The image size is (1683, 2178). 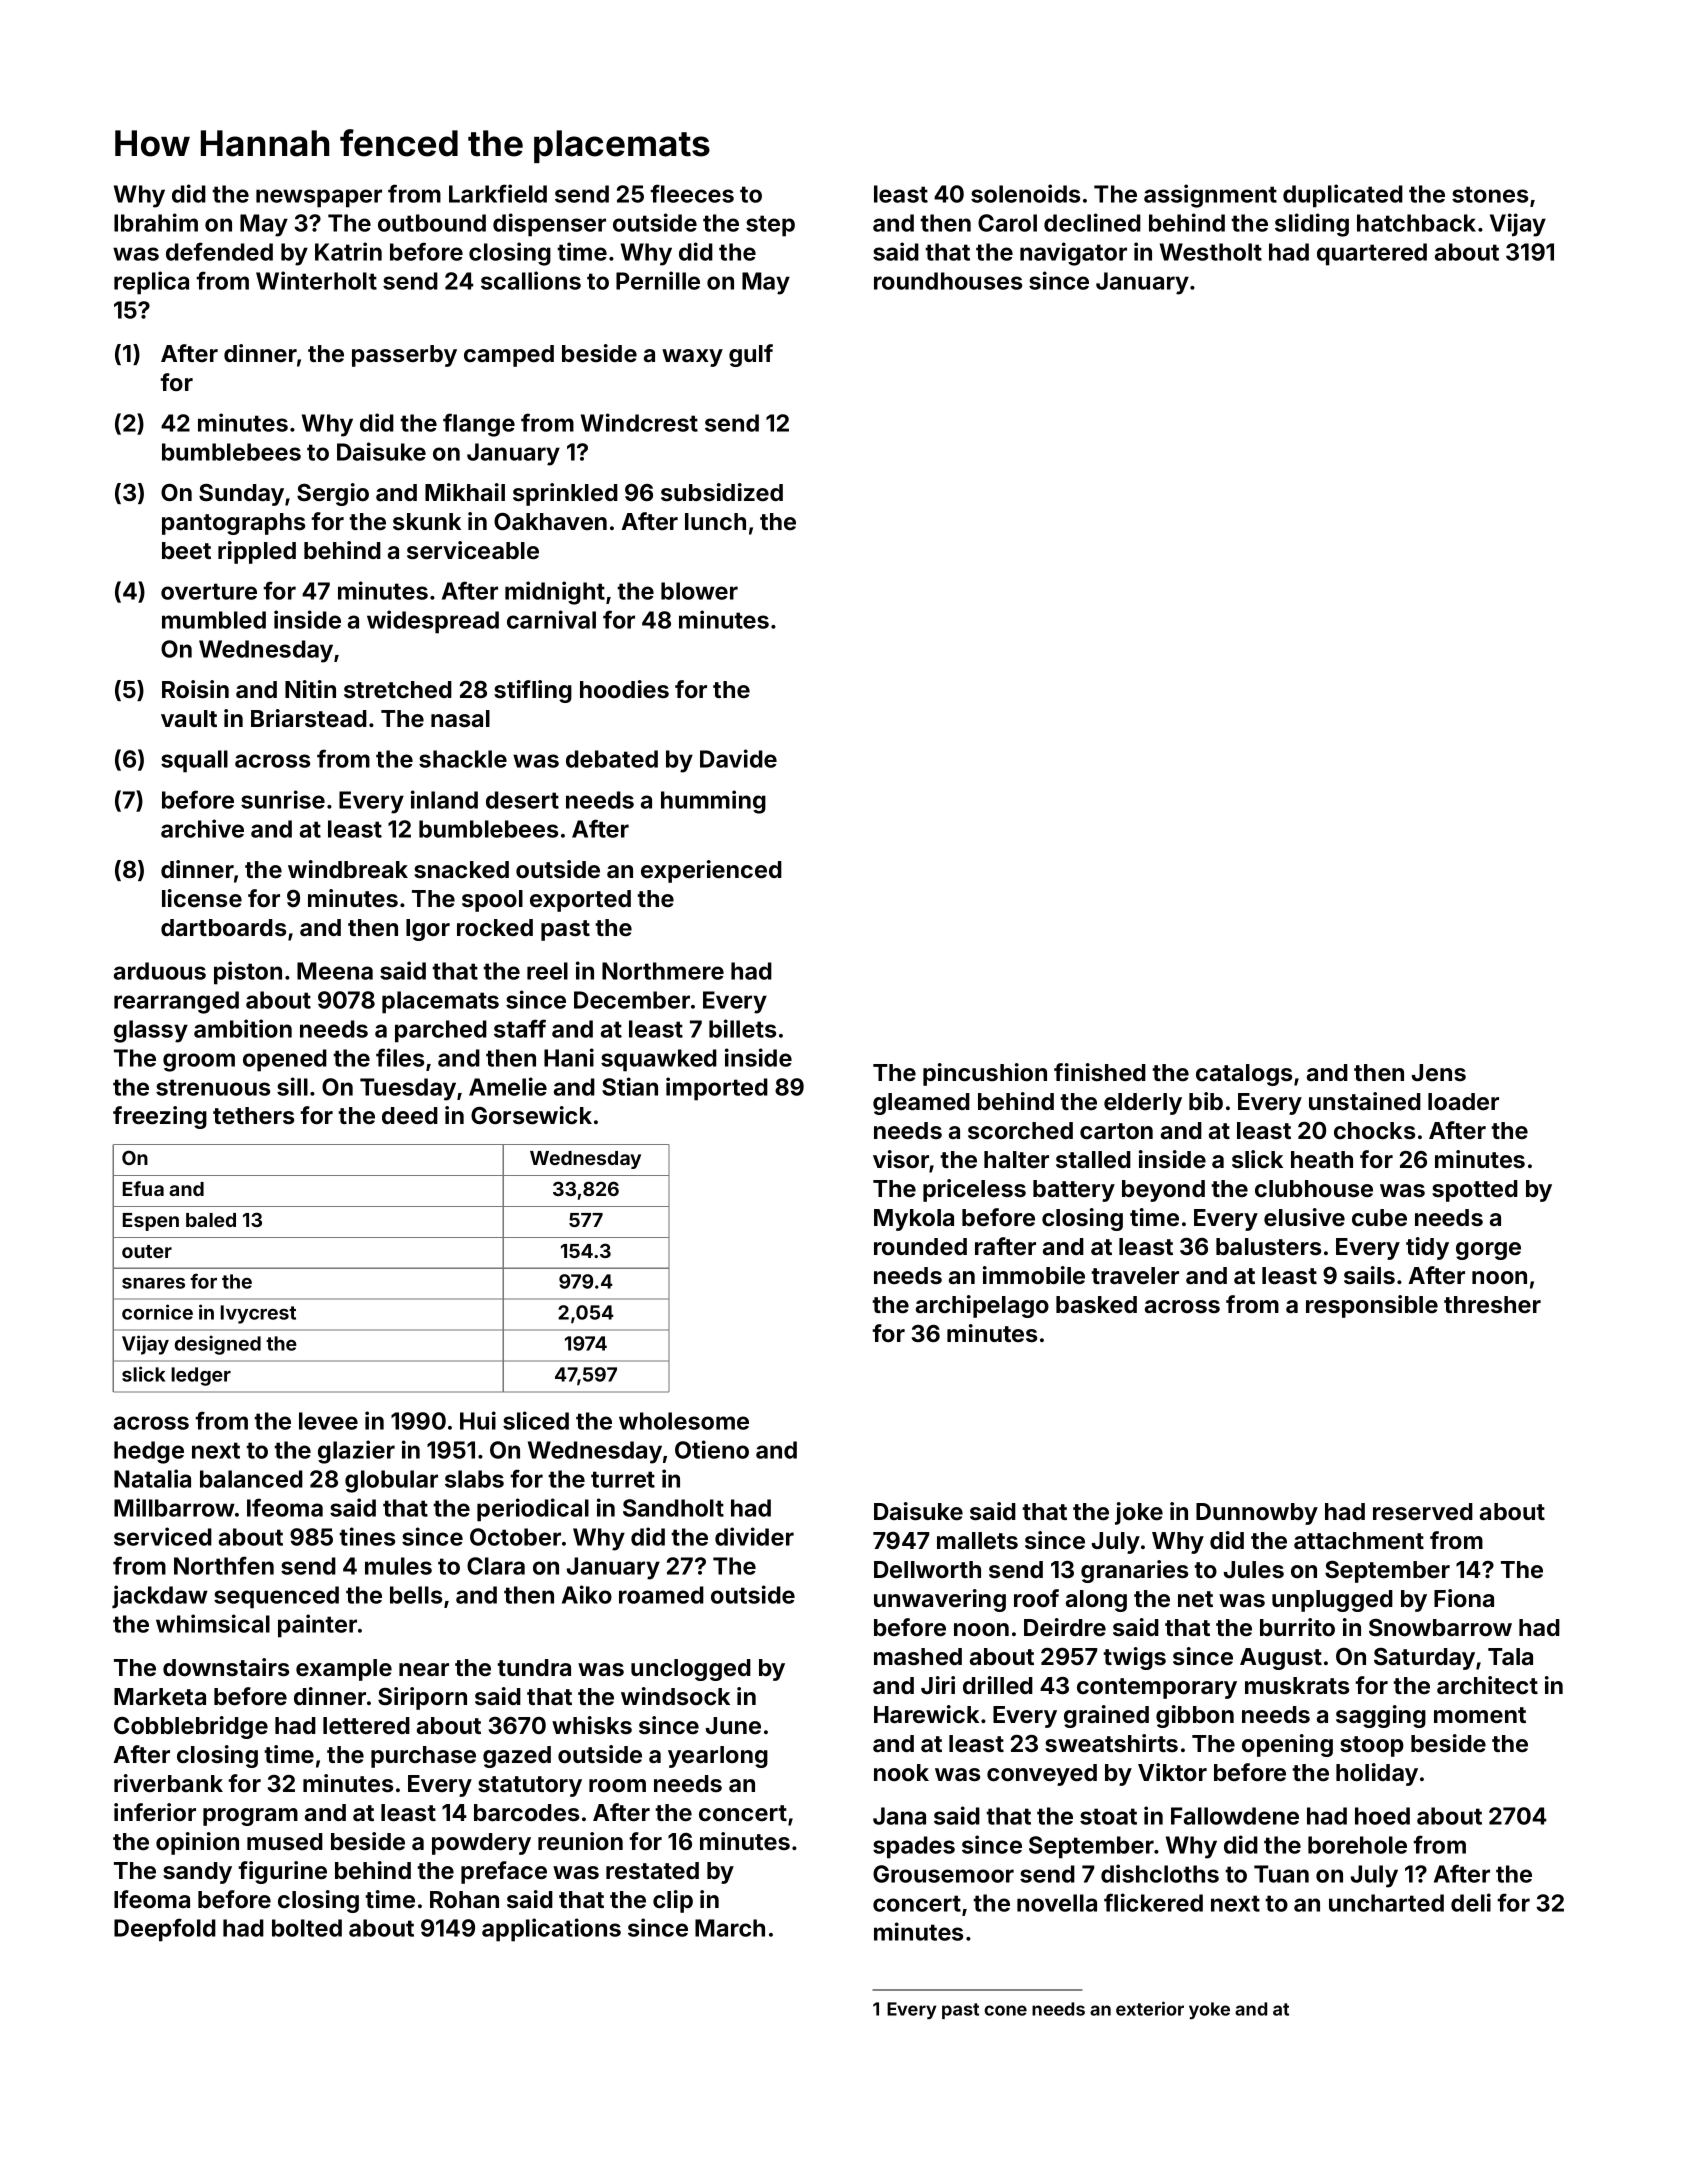 I want to click on exported, so click(x=580, y=901).
